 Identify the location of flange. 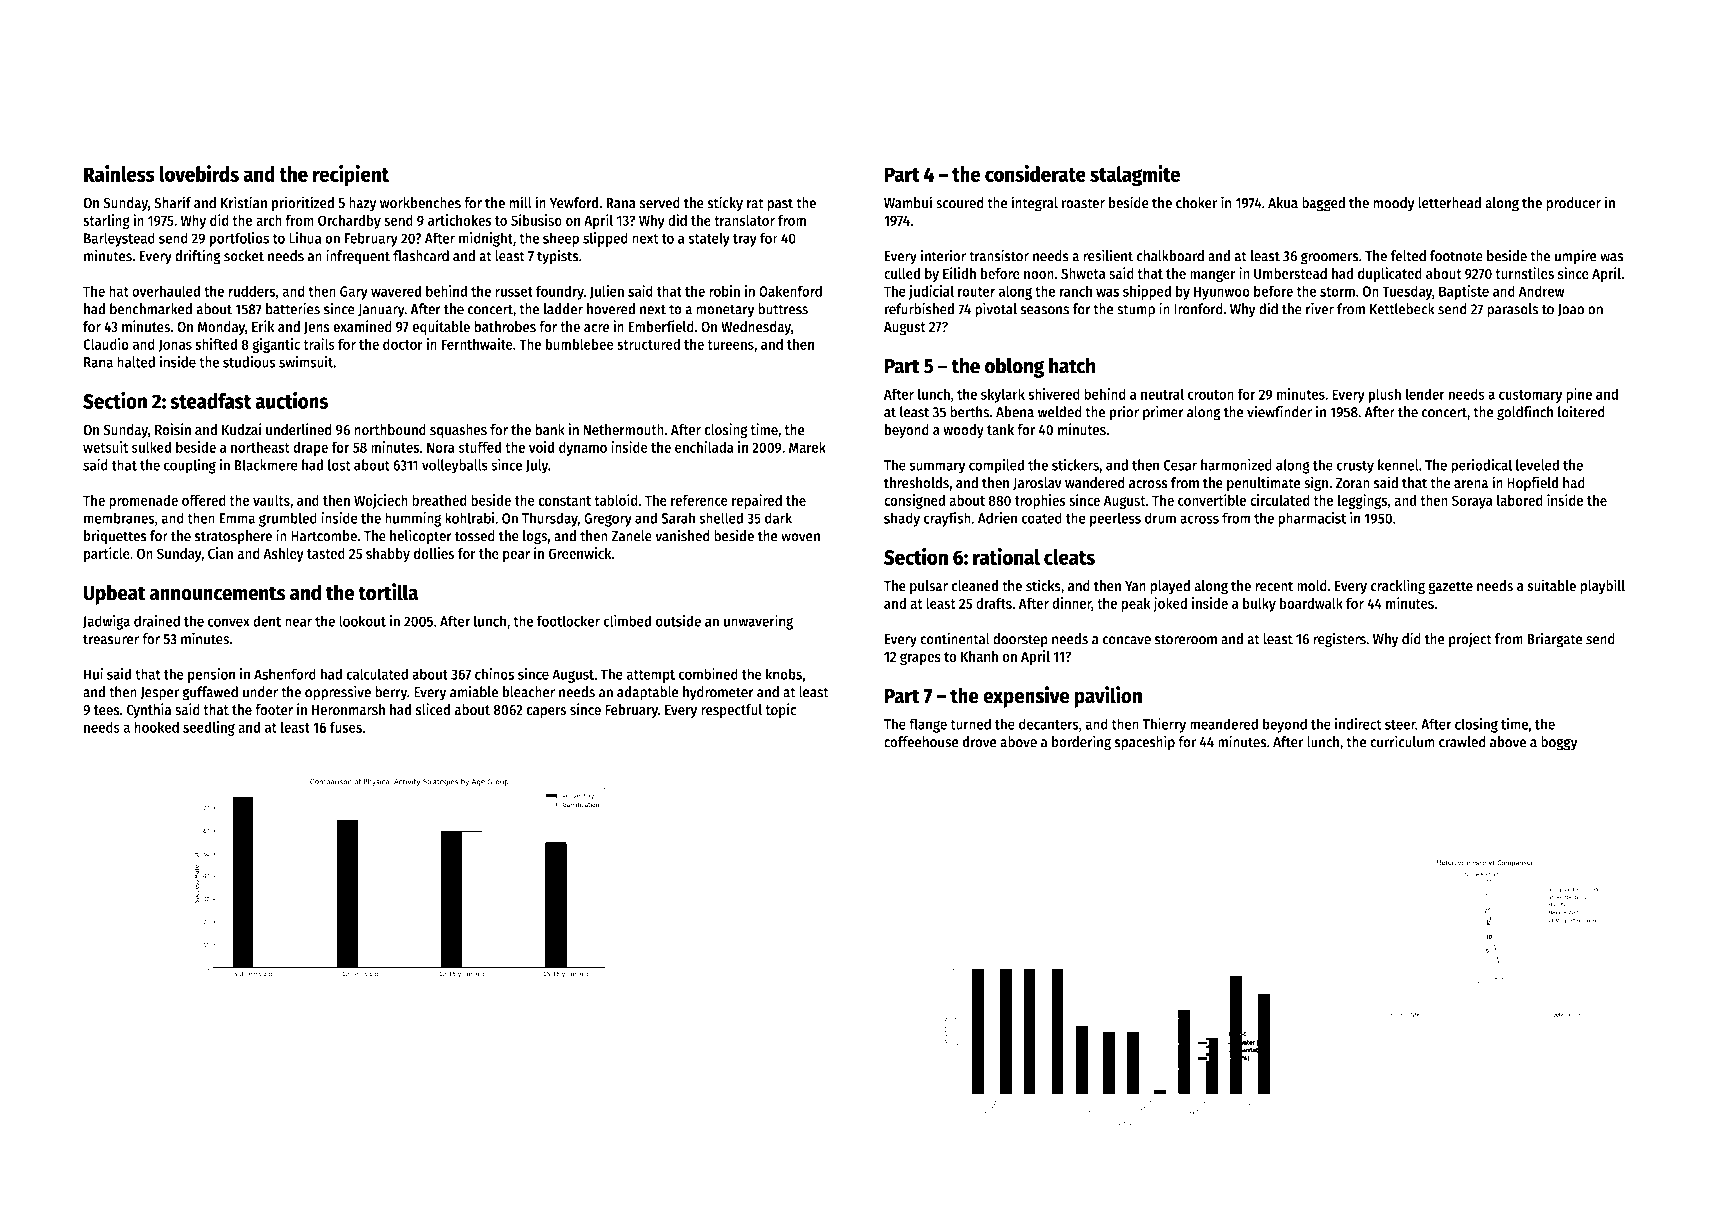
(928, 725).
